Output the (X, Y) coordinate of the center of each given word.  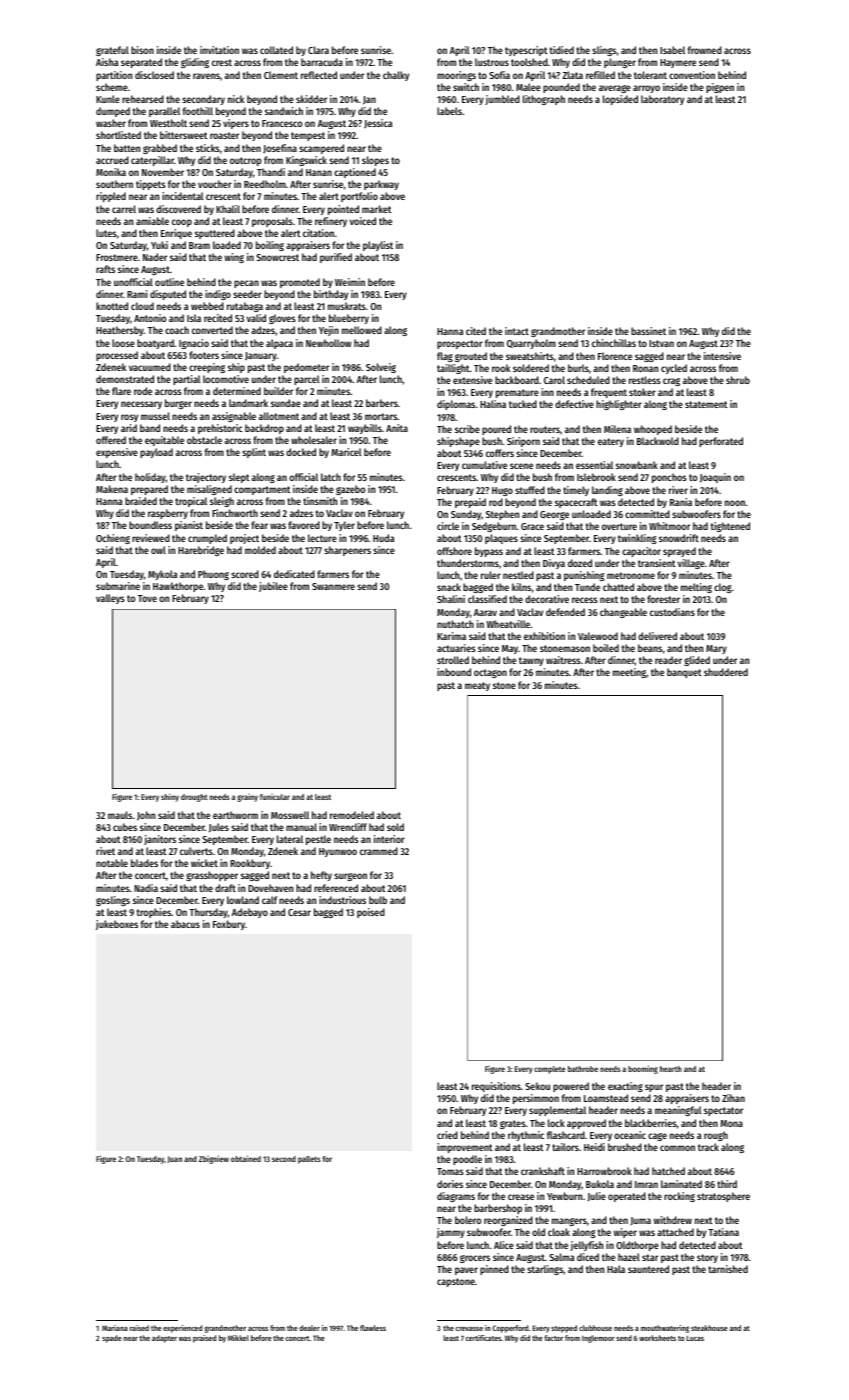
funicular (275, 797)
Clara (318, 50)
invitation (219, 50)
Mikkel (238, 1338)
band (150, 428)
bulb (378, 900)
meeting (629, 673)
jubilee (273, 587)
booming (643, 1069)
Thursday (208, 913)
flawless (373, 1328)
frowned (704, 50)
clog (723, 588)
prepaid (470, 503)
